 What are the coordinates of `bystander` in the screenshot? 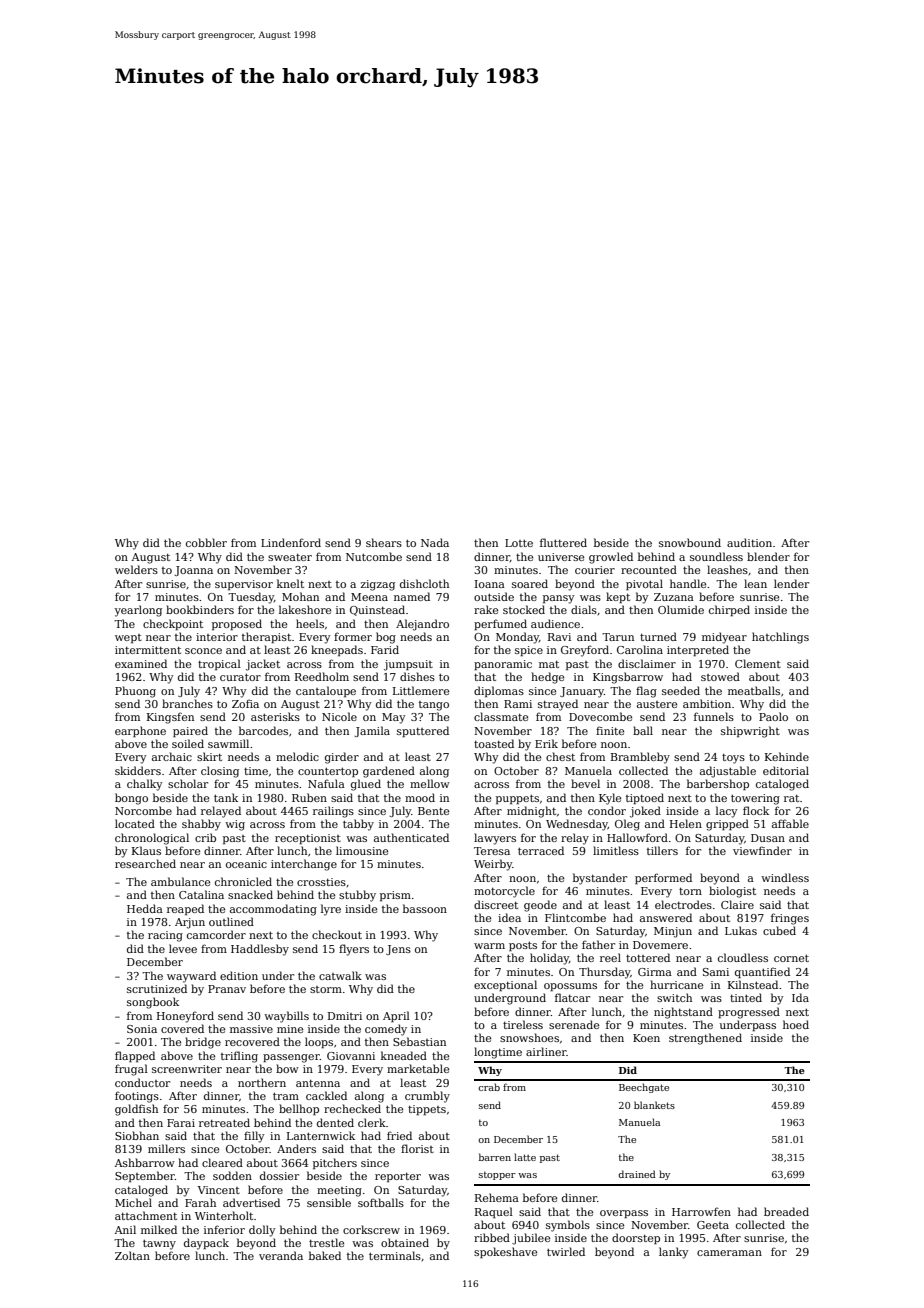 It's located at (600, 879).
